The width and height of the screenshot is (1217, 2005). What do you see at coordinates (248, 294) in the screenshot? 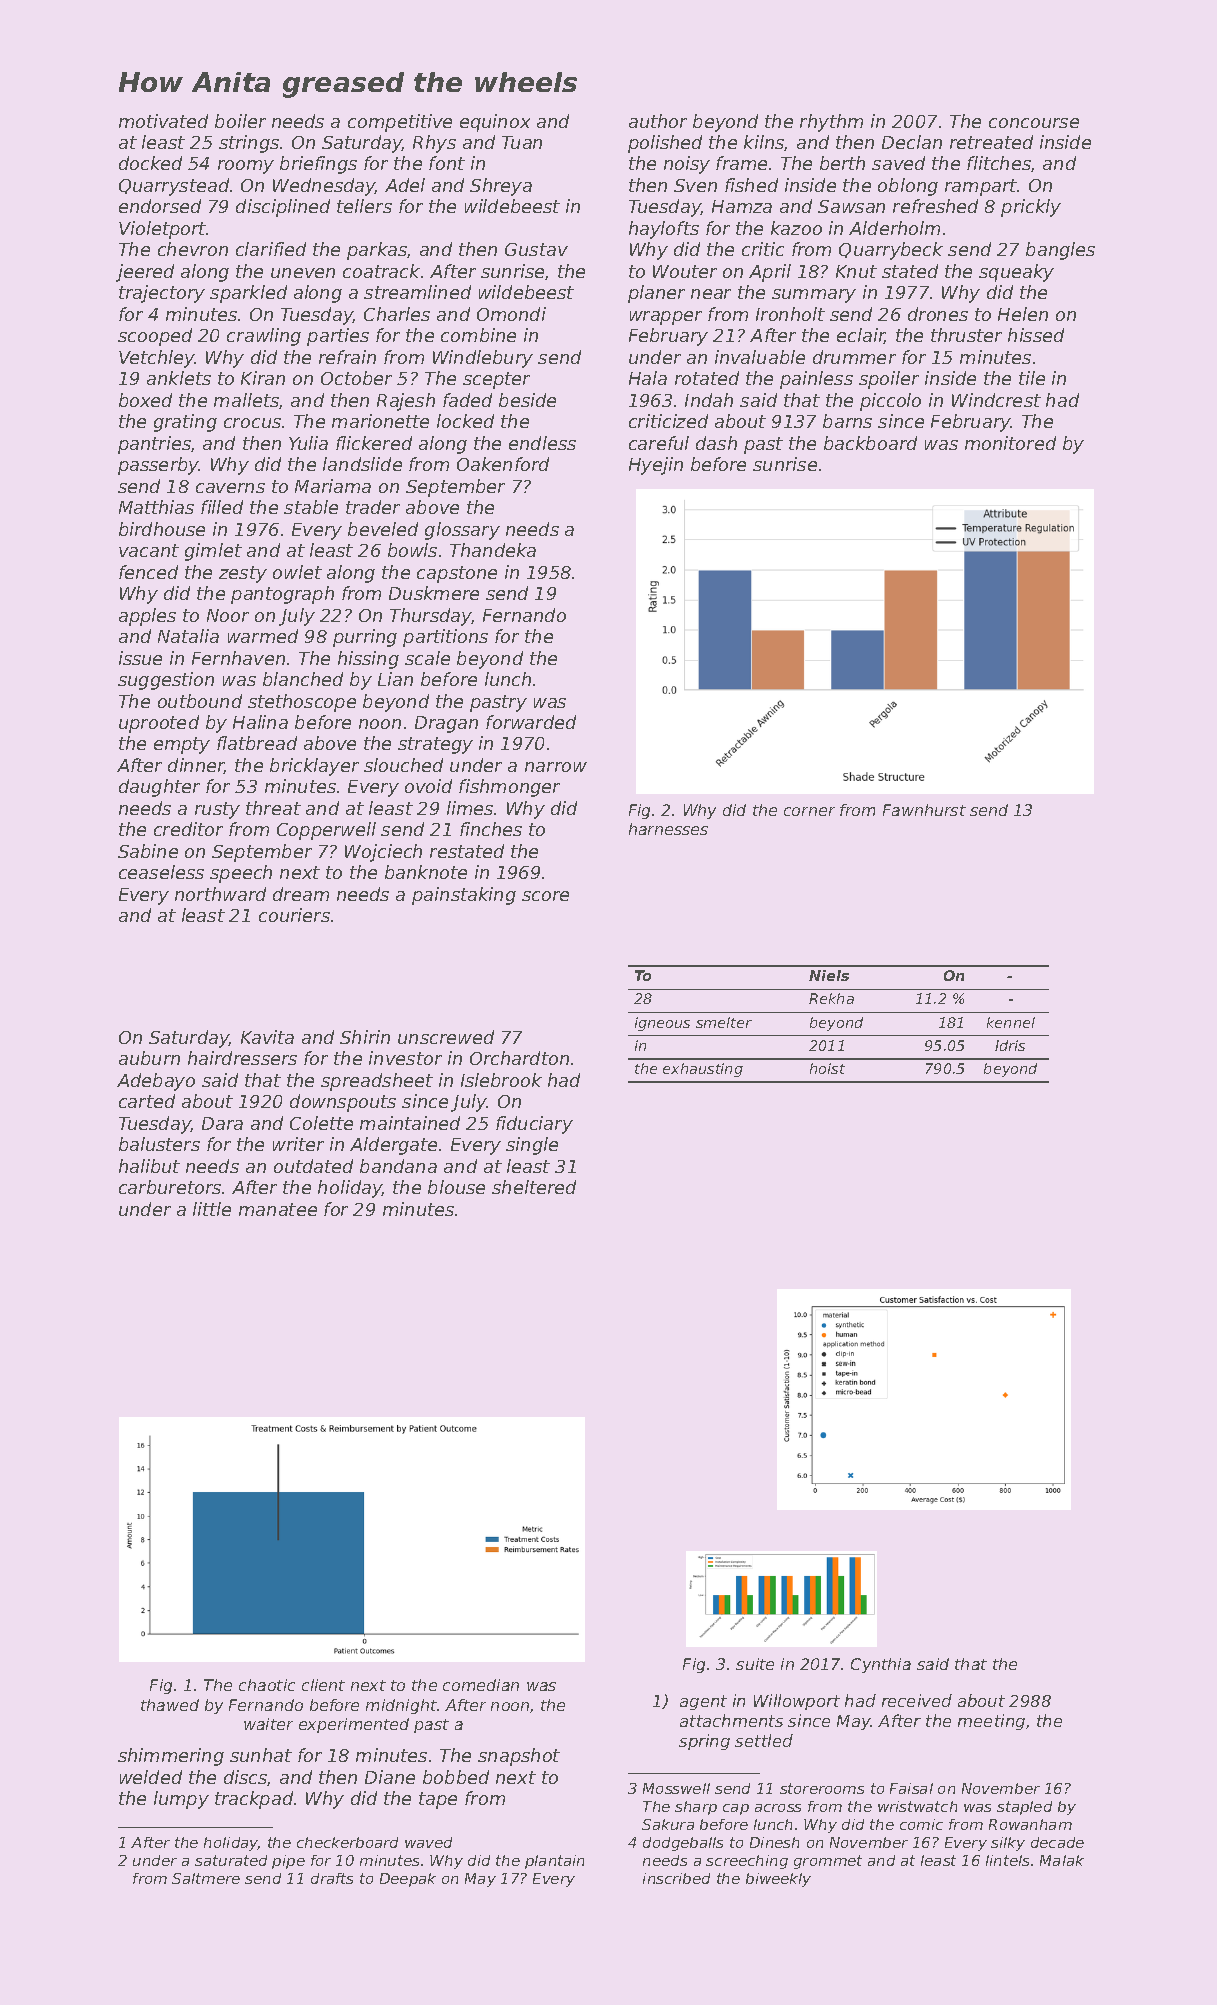
I see `sparkled` at bounding box center [248, 294].
